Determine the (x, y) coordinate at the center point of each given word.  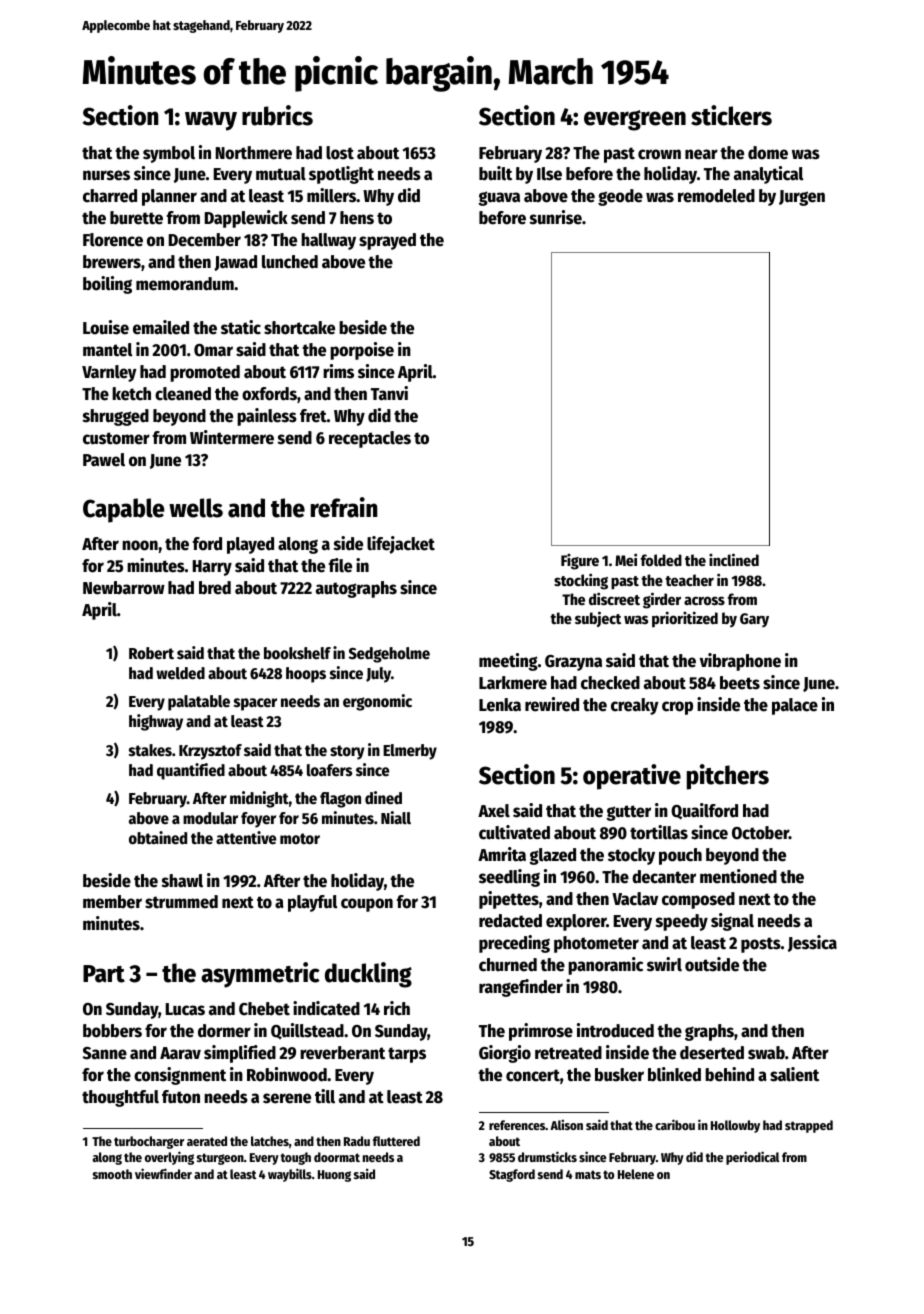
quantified (191, 771)
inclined (734, 559)
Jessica (812, 943)
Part (104, 974)
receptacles (370, 439)
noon (140, 545)
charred (110, 196)
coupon (367, 905)
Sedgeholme (389, 655)
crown (659, 154)
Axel (494, 811)
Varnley (109, 373)
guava (499, 198)
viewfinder (163, 1173)
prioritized (685, 619)
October (760, 833)
